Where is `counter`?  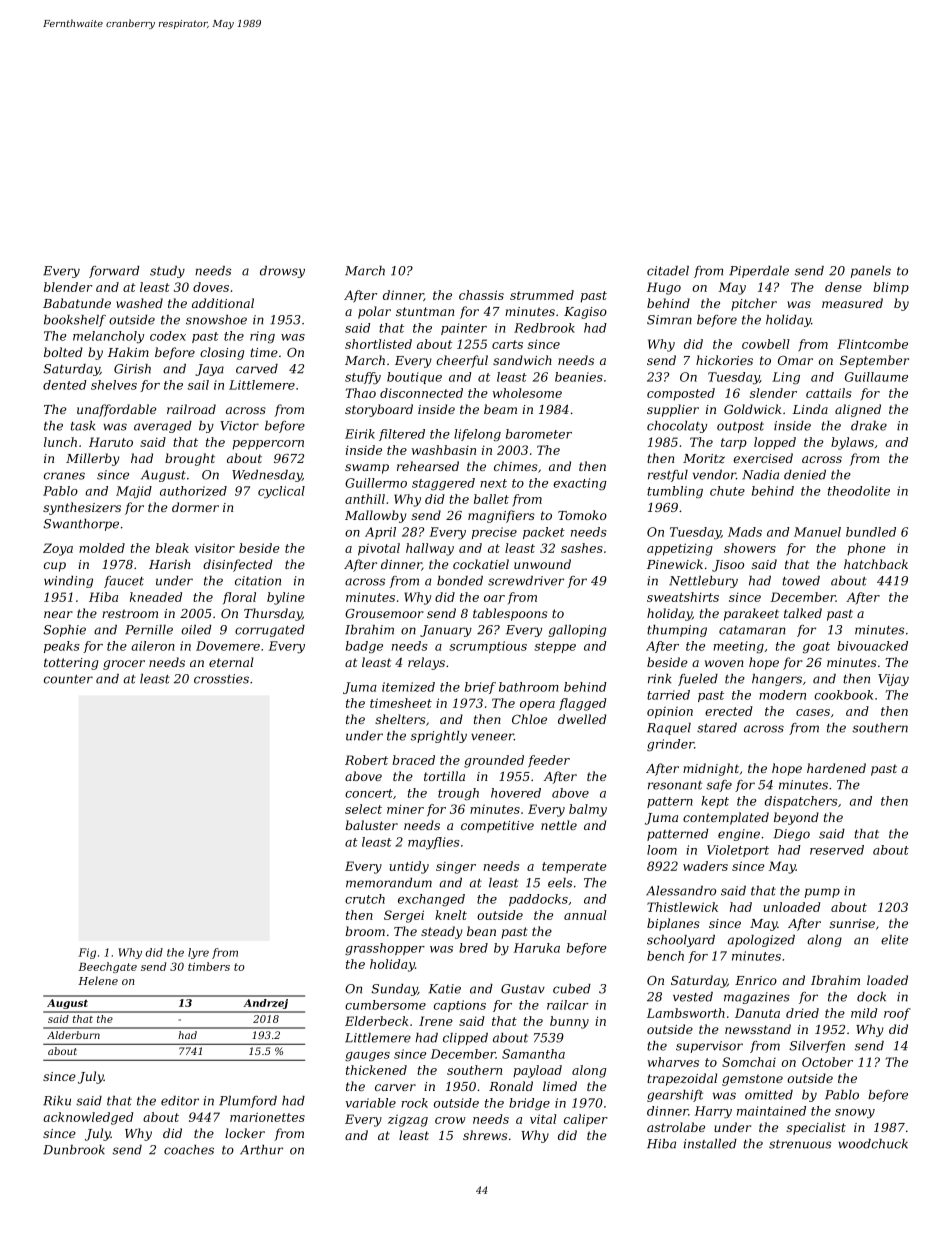
counter is located at coordinates (68, 679).
